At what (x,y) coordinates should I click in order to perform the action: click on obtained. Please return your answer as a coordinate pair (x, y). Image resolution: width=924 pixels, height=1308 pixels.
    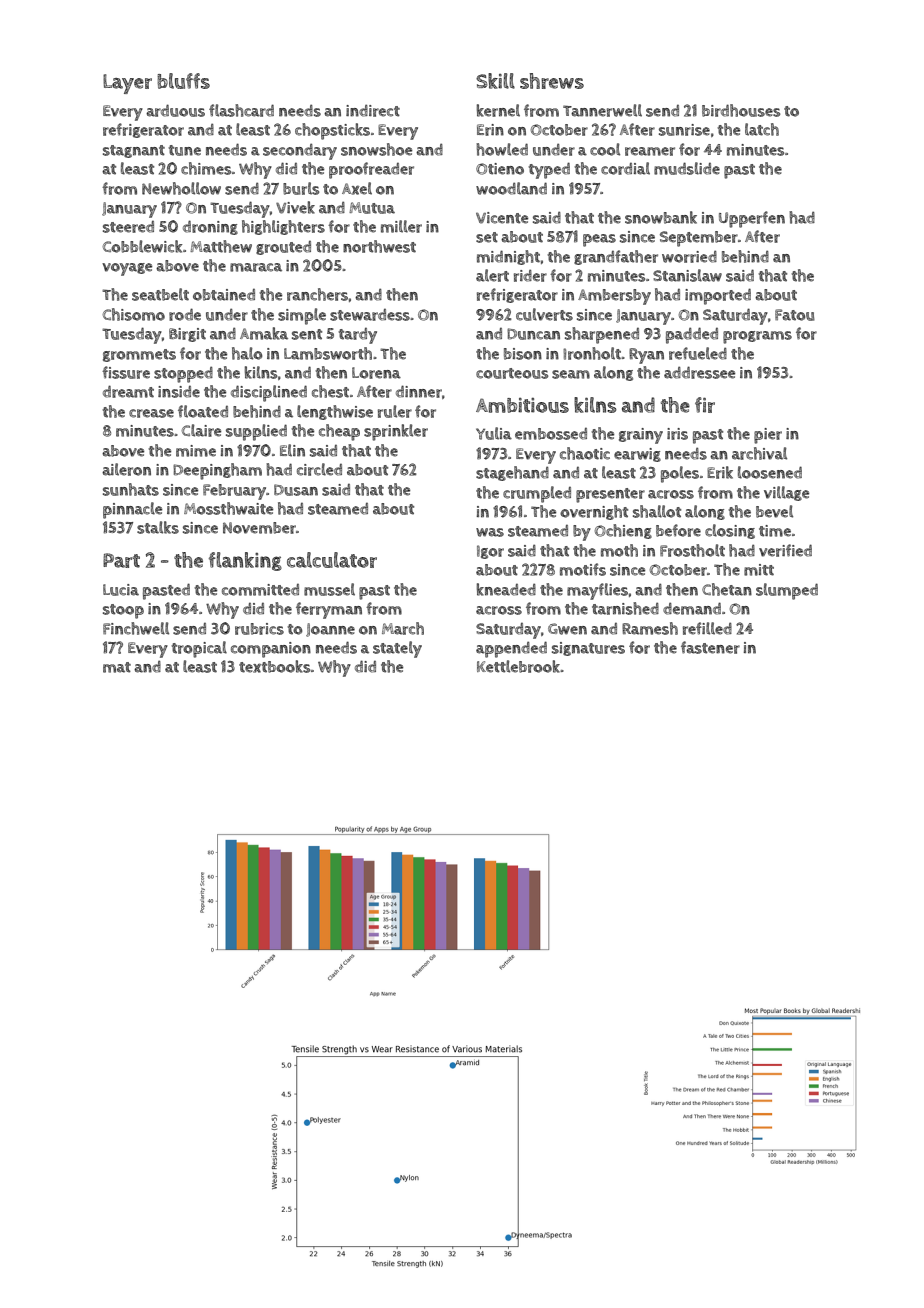
    Looking at the image, I should click on (224, 295).
